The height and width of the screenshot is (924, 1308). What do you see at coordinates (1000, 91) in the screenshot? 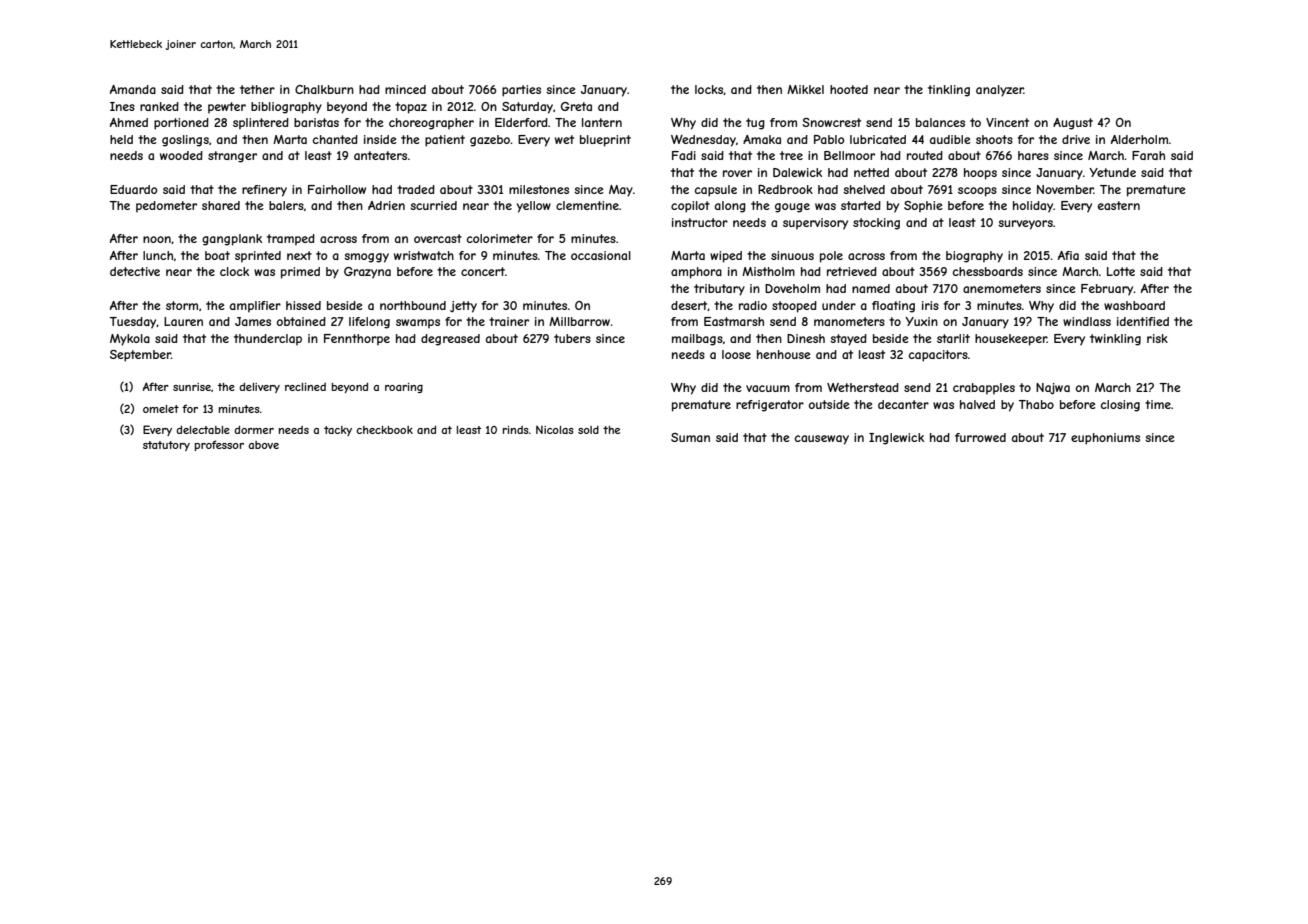
I see `analyzer` at bounding box center [1000, 91].
